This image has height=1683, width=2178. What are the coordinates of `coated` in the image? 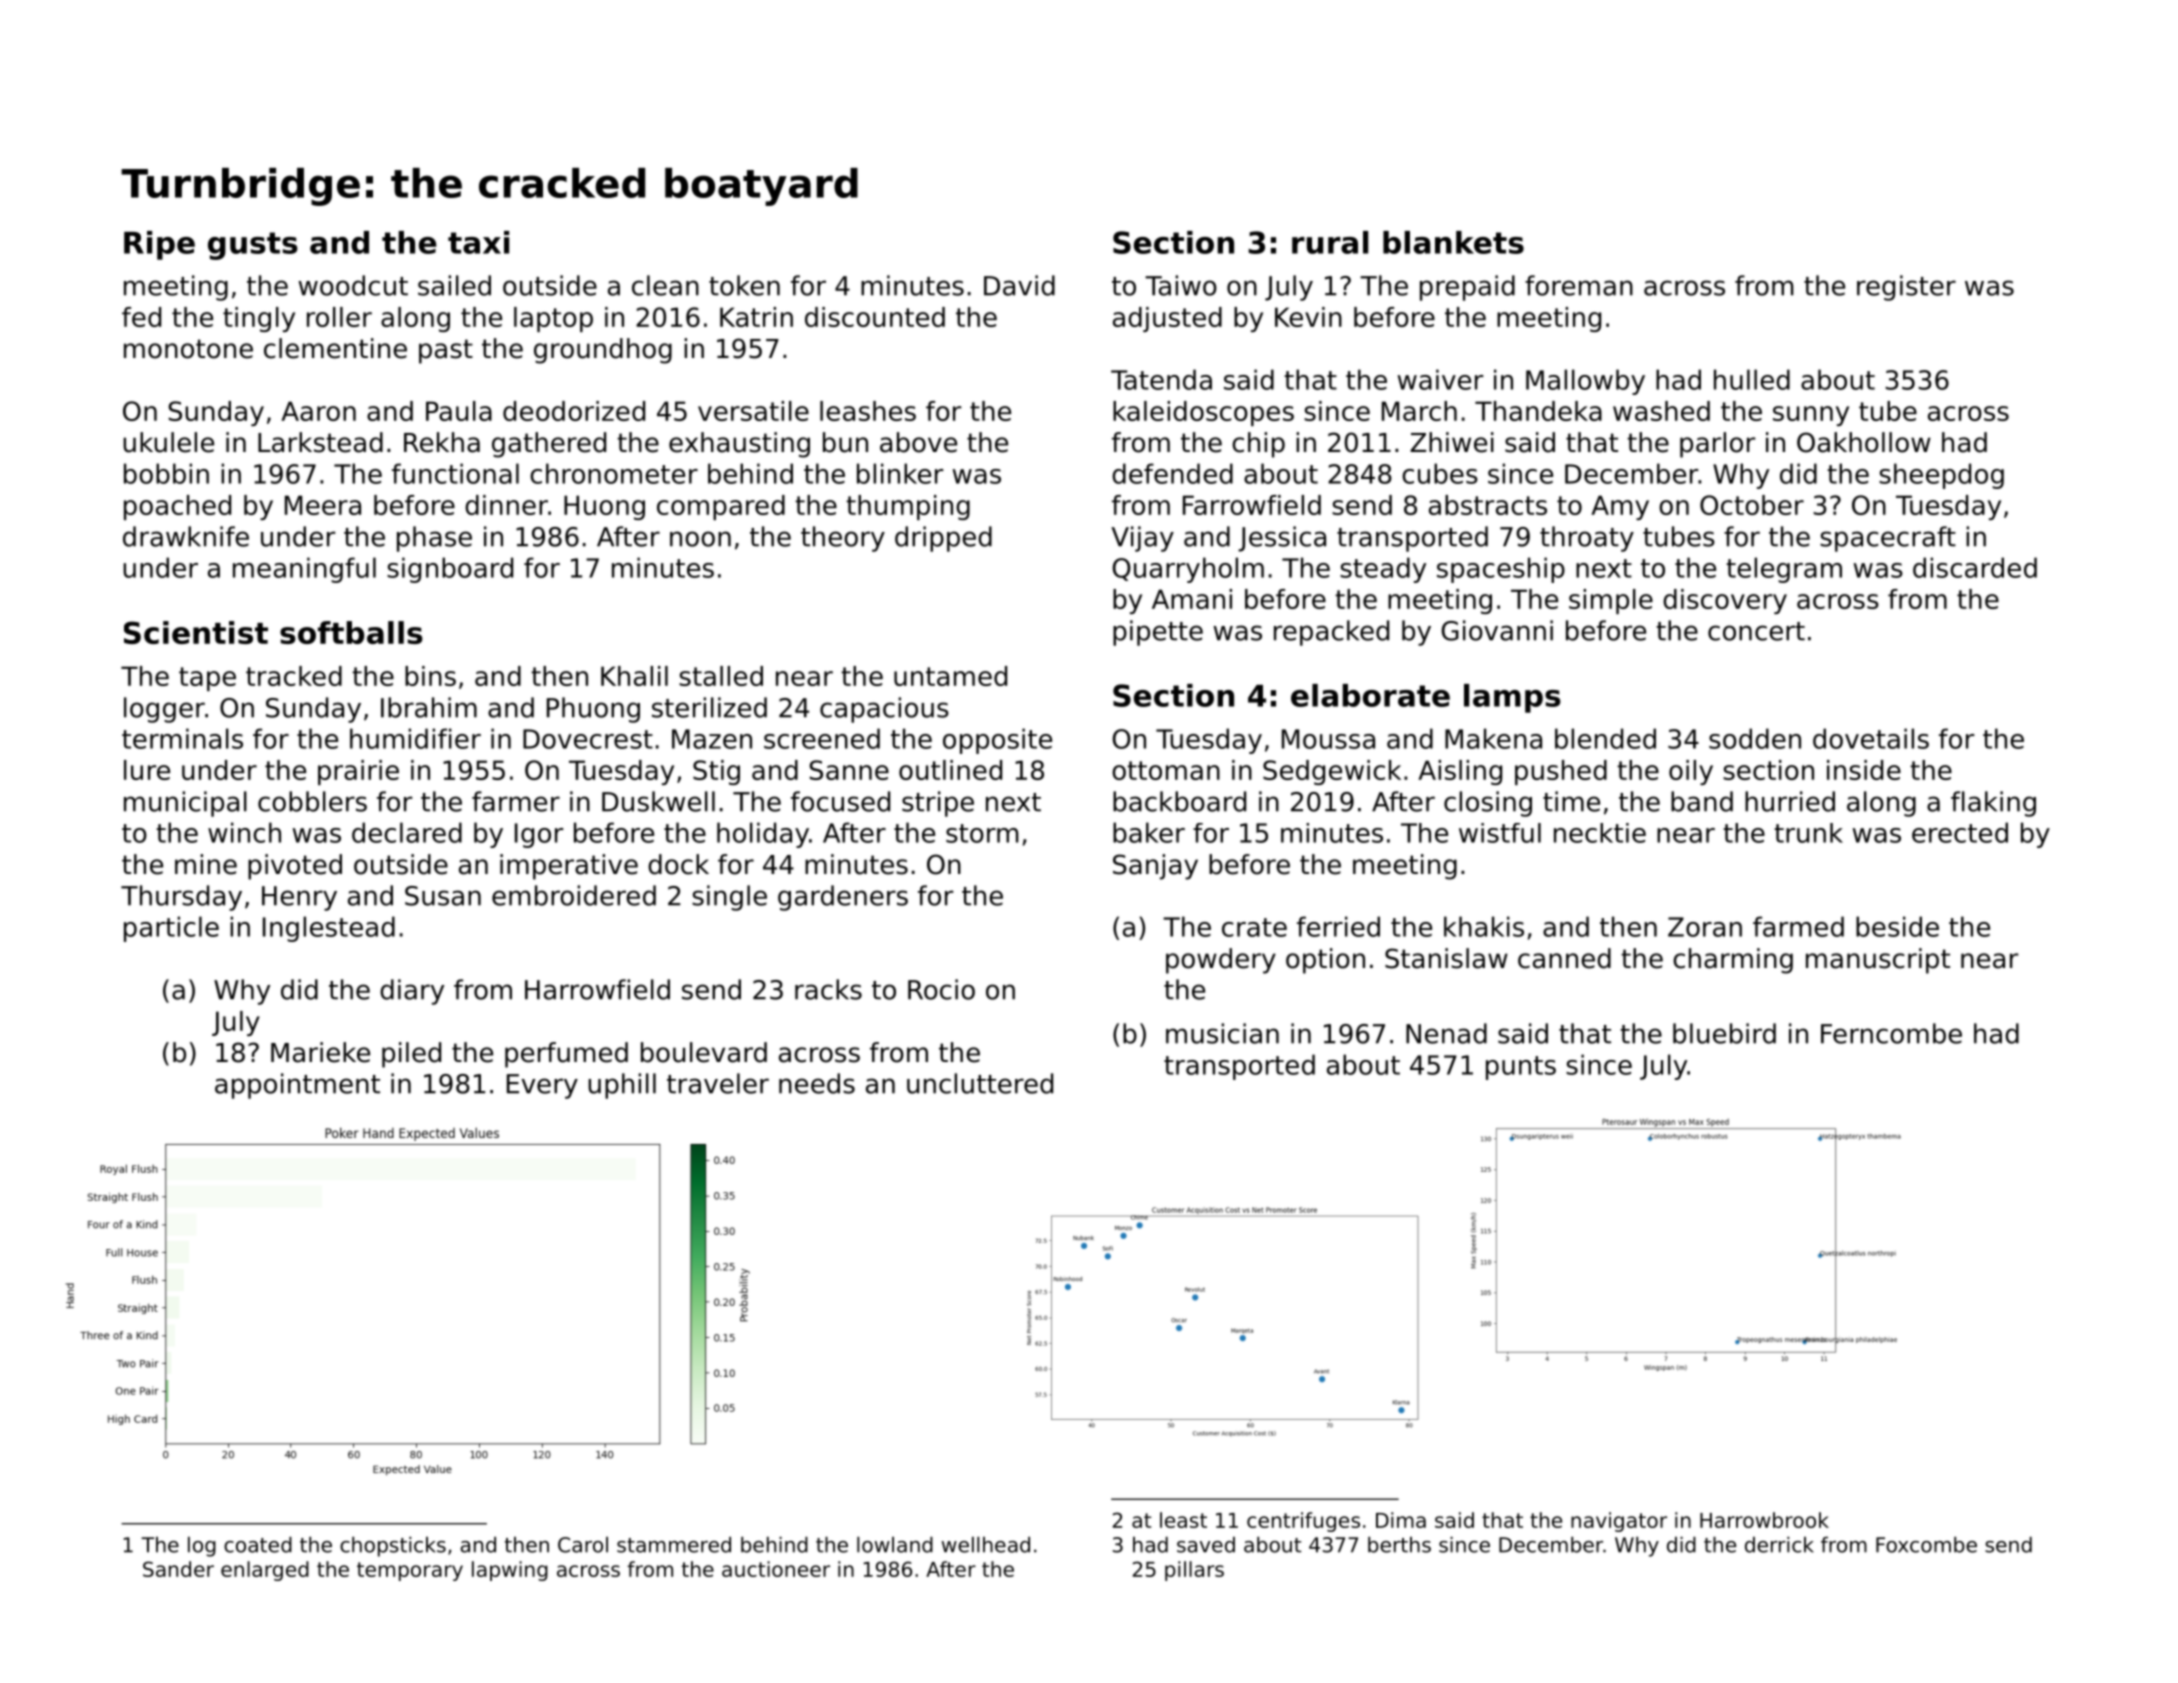 It's located at (258, 1545).
